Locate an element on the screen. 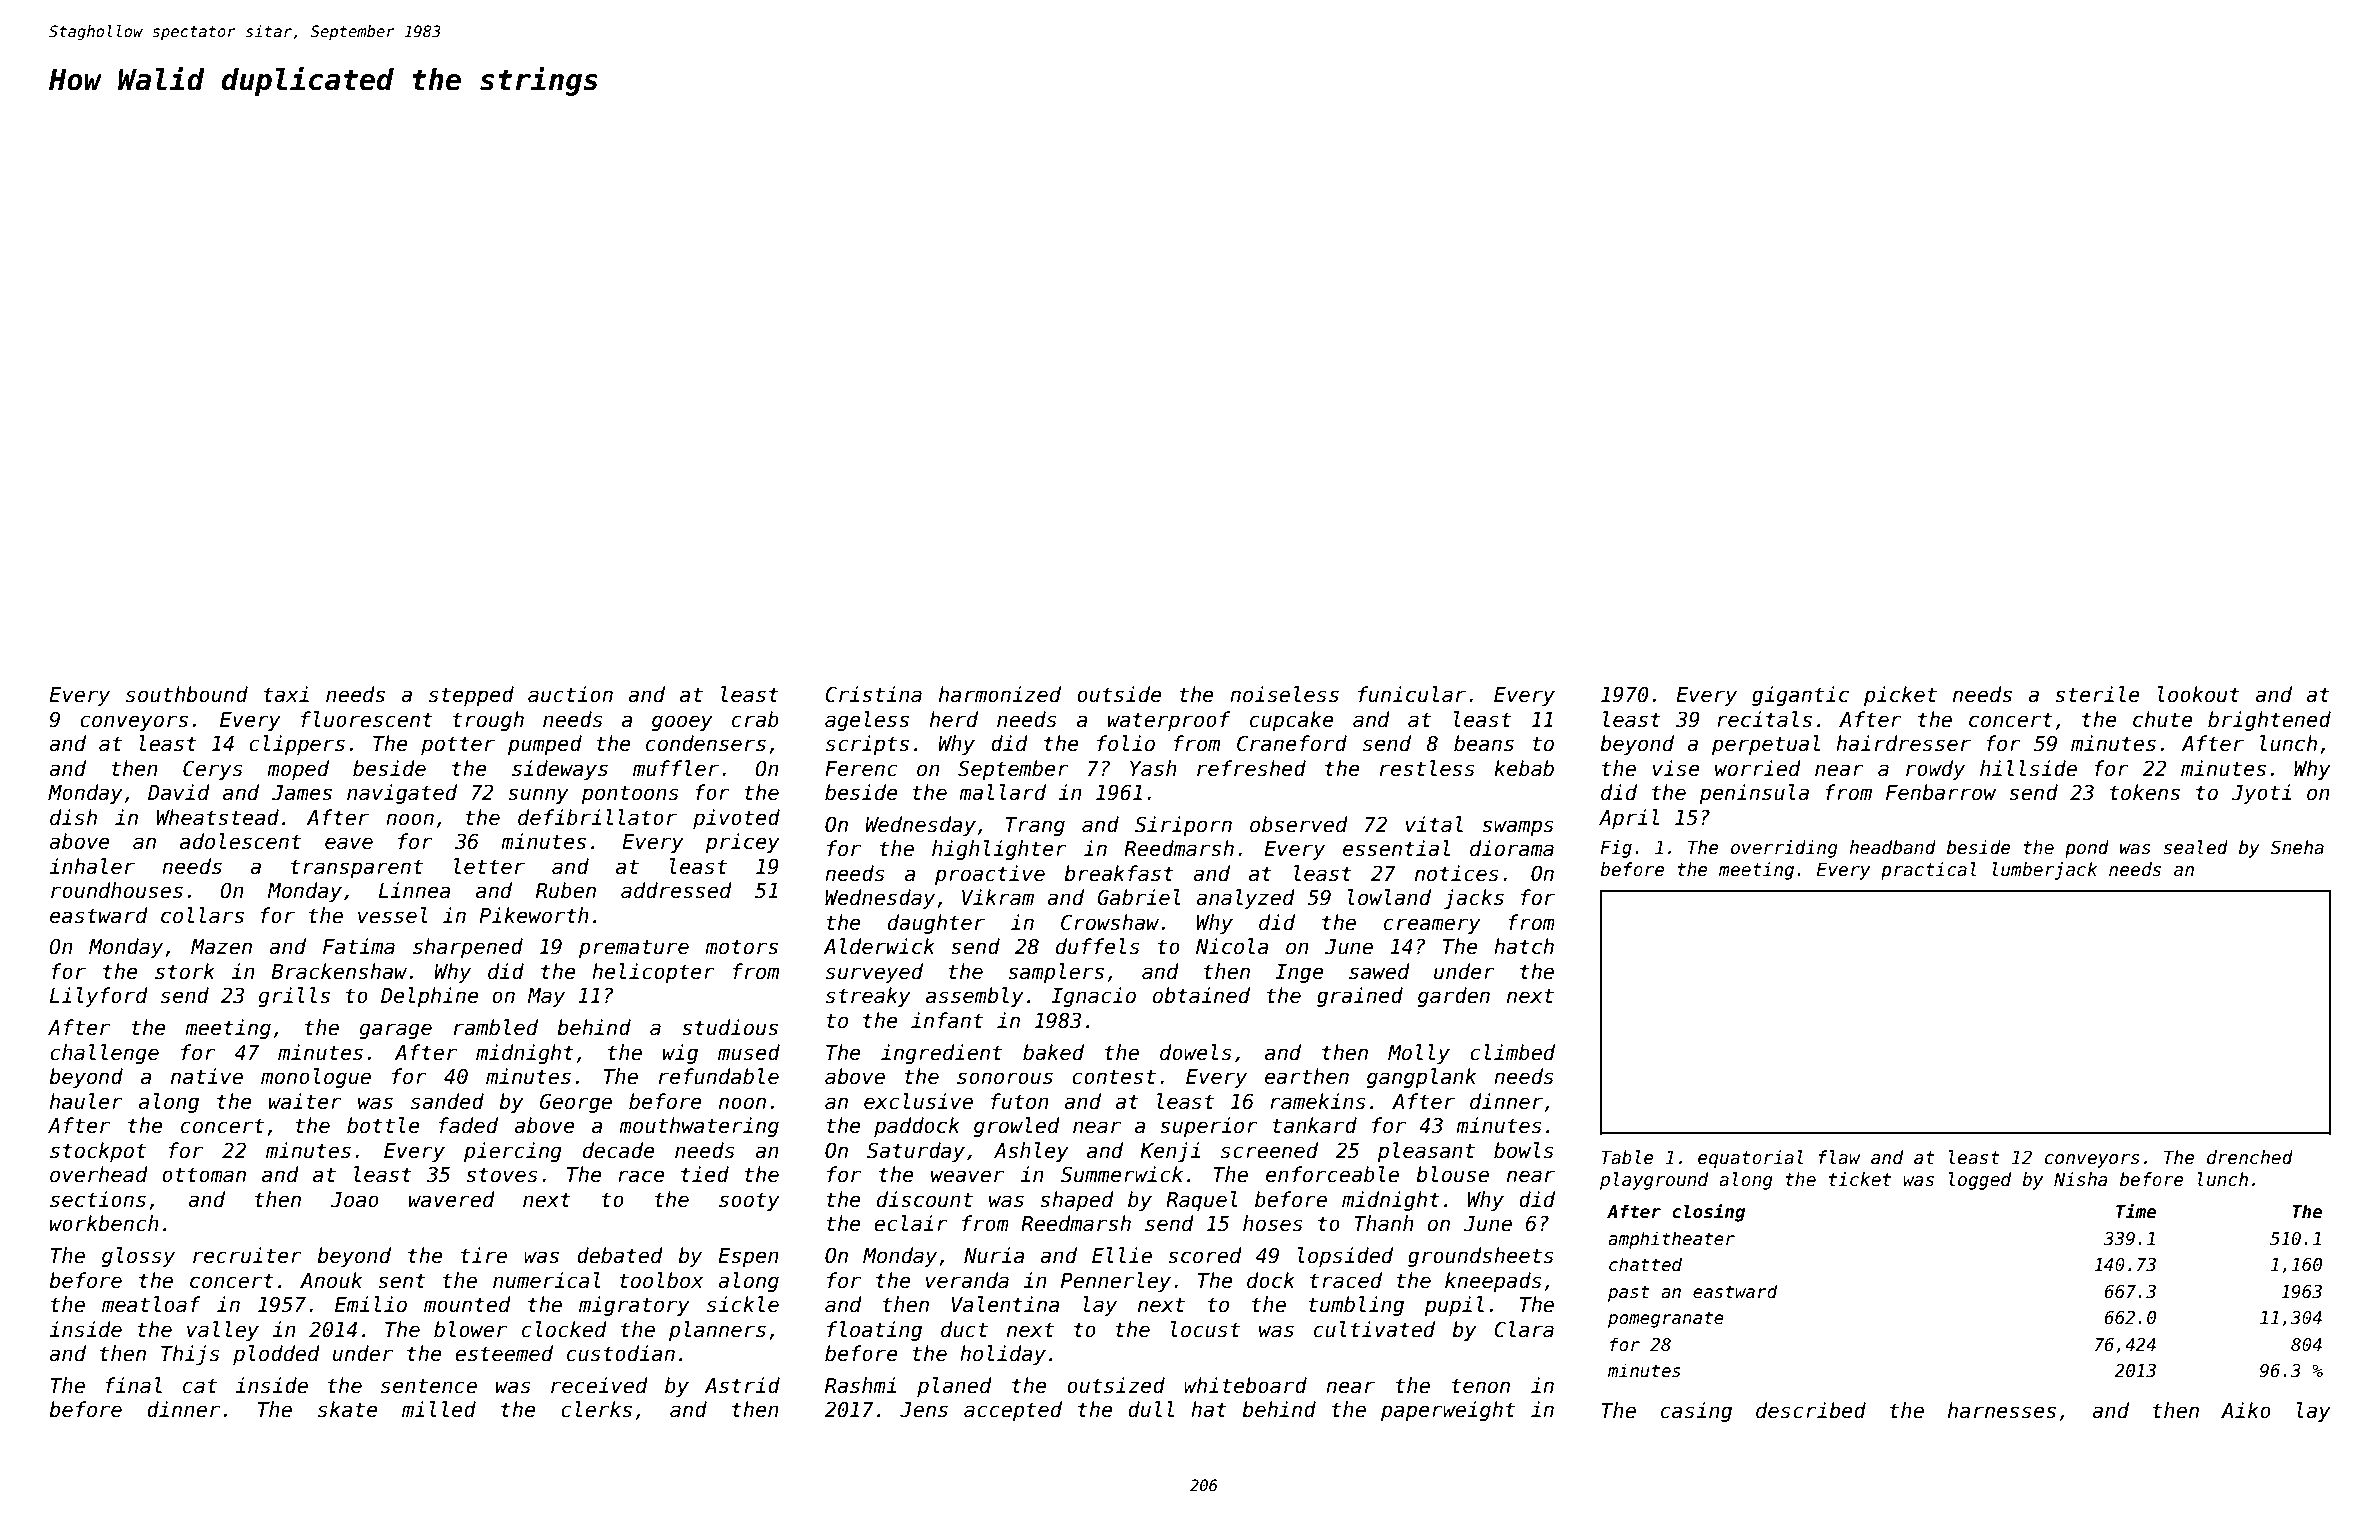 This screenshot has height=1540, width=2380. rowdy is located at coordinates (1935, 770).
